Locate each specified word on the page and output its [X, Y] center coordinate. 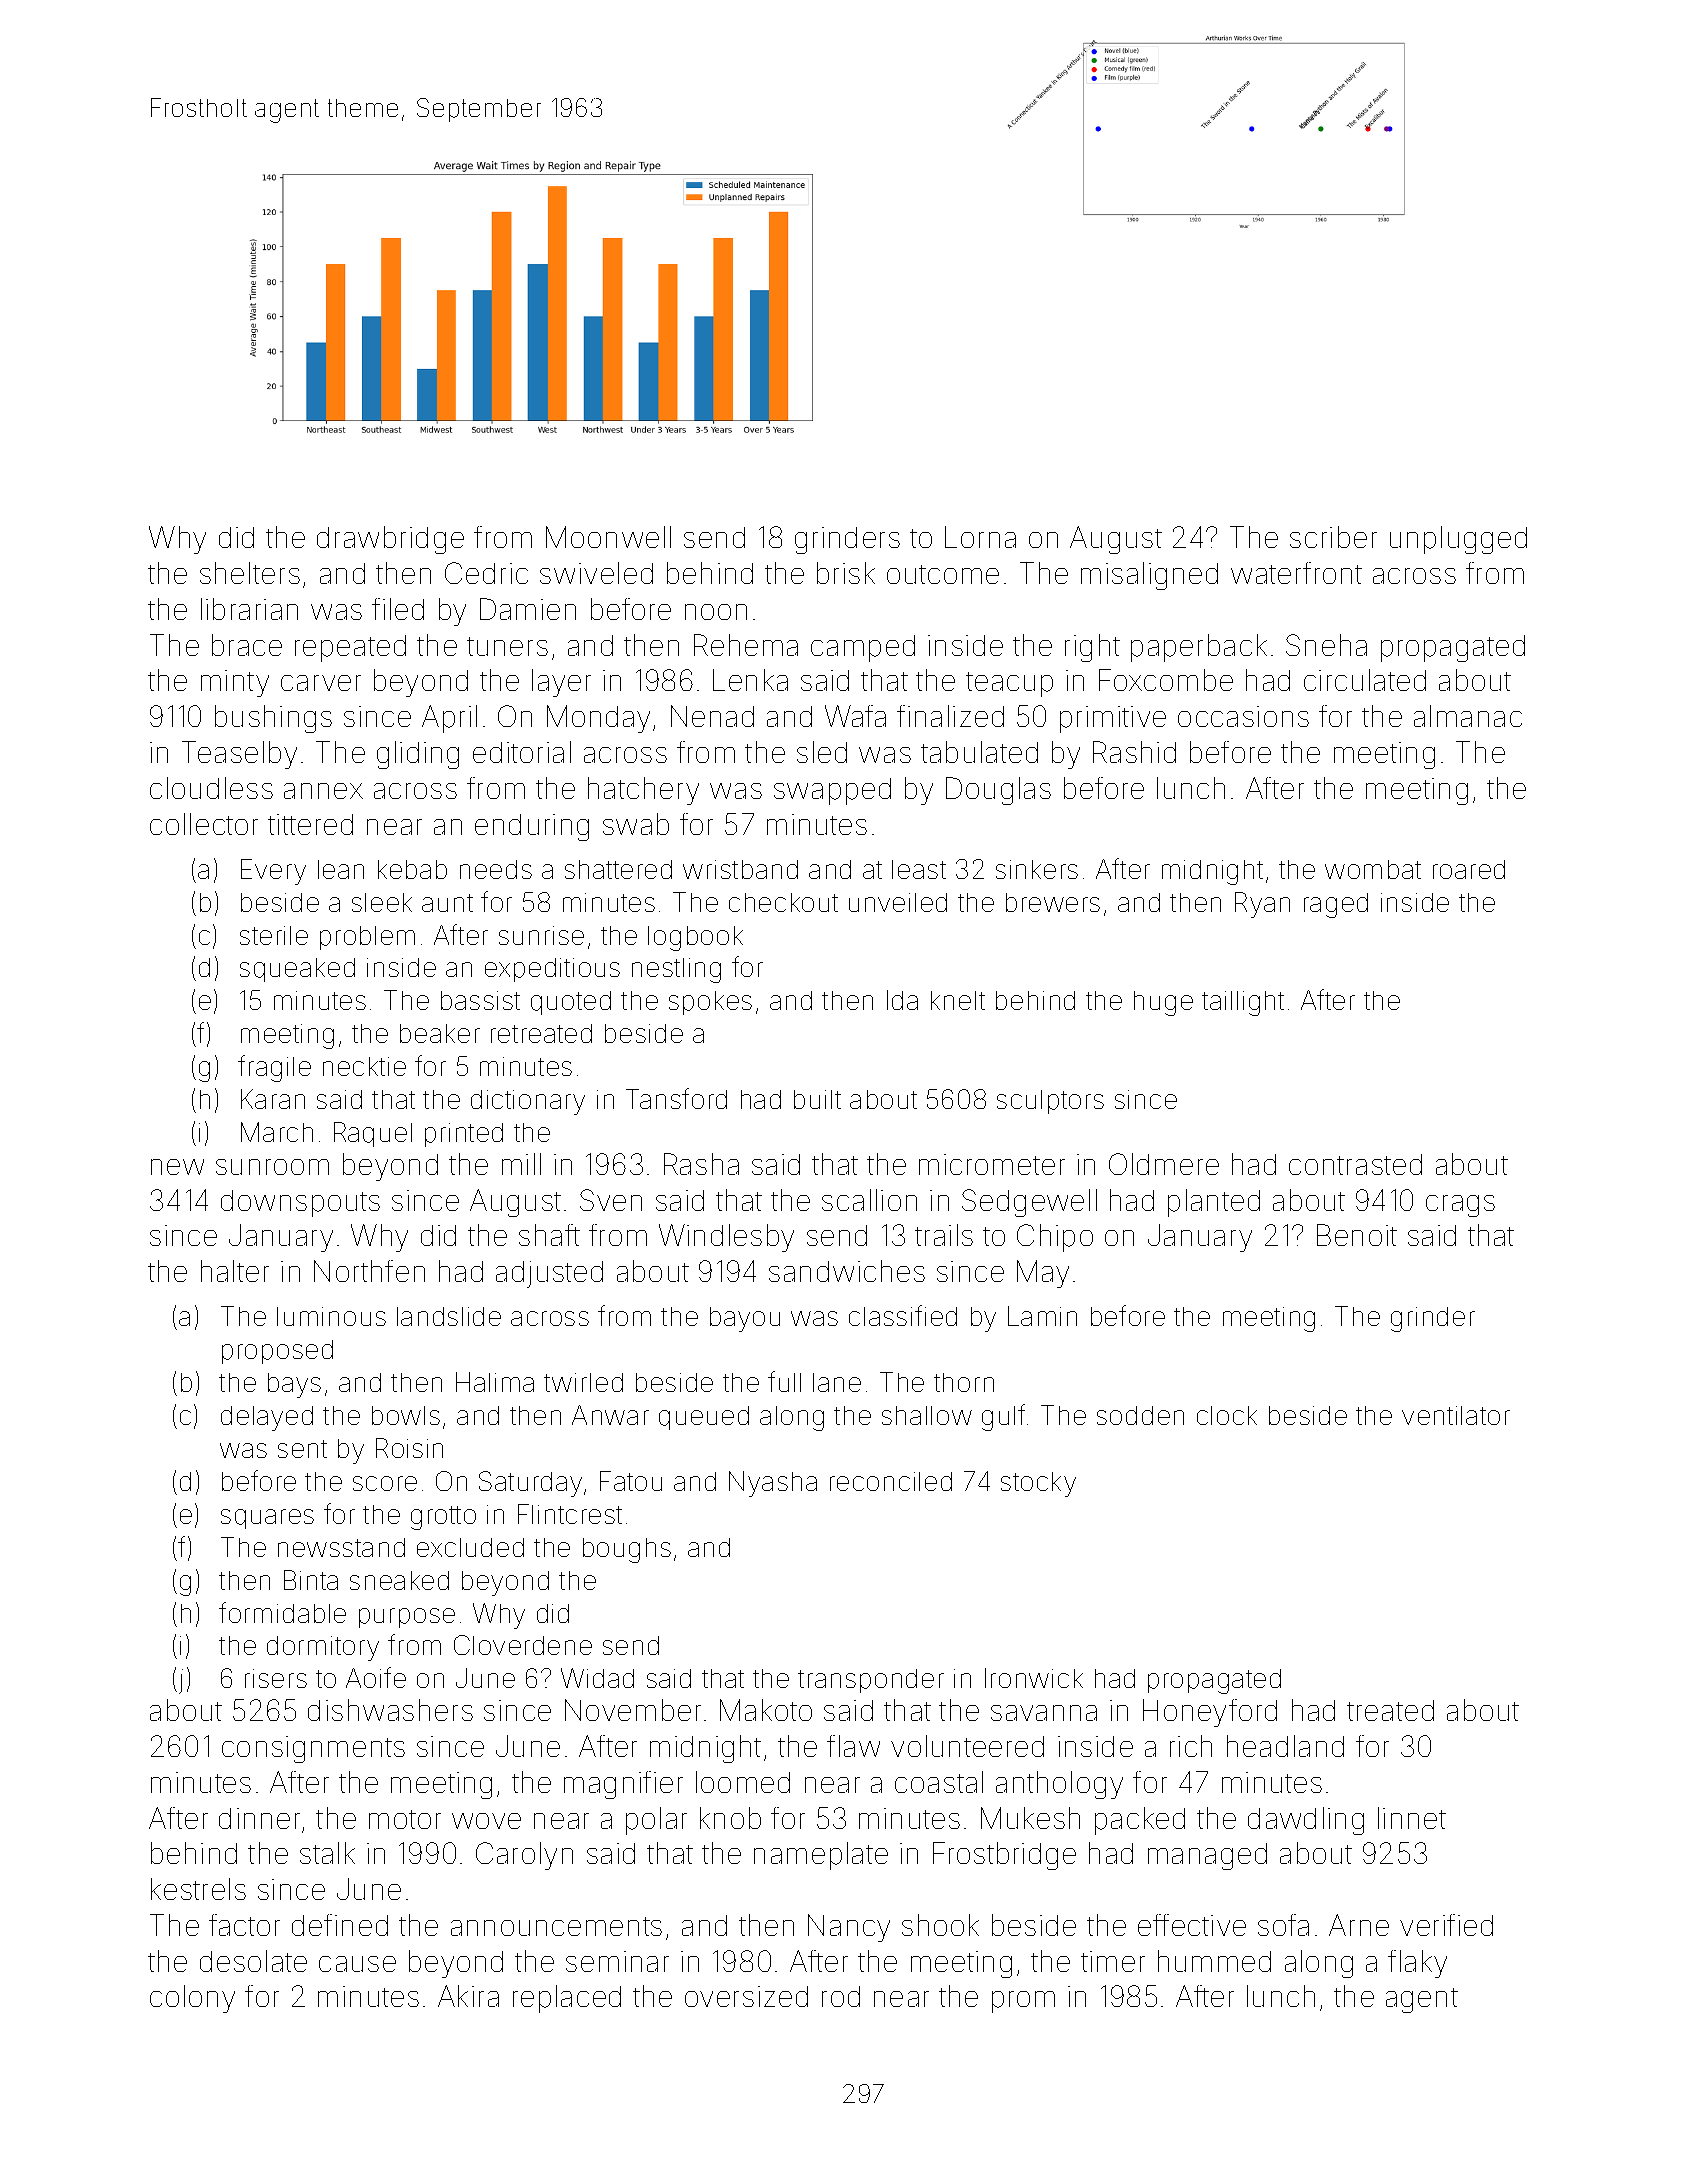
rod [841, 1996]
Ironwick [1034, 1678]
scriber [1333, 537]
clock [1227, 1415]
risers [276, 1678]
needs [496, 869]
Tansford [676, 1098]
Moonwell [608, 537]
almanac [1468, 716]
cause [357, 1964]
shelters [250, 573]
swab [636, 824]
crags [1460, 1206]
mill [521, 1164]
